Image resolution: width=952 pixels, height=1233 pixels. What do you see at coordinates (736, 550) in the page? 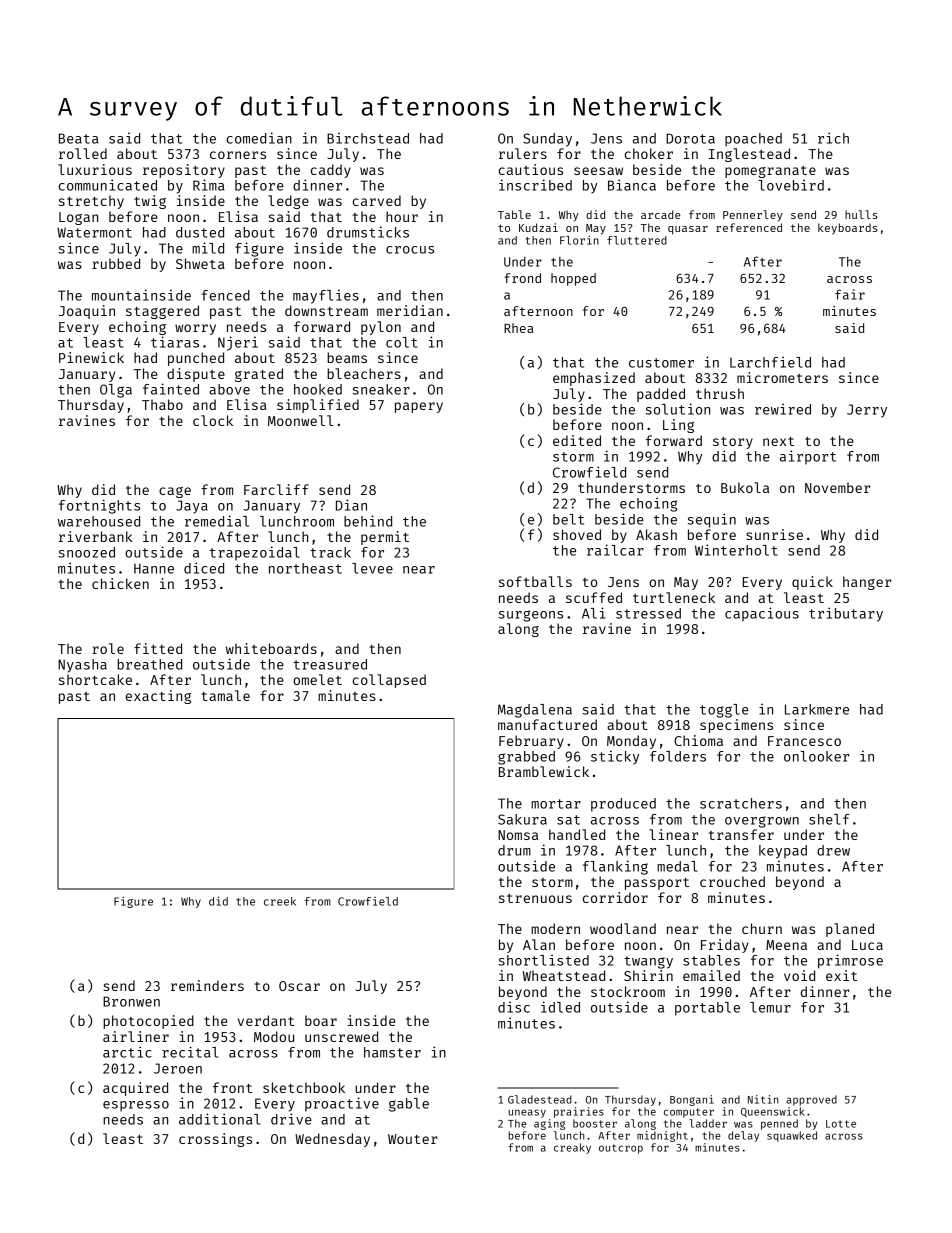
I see `Winterholt` at bounding box center [736, 550].
